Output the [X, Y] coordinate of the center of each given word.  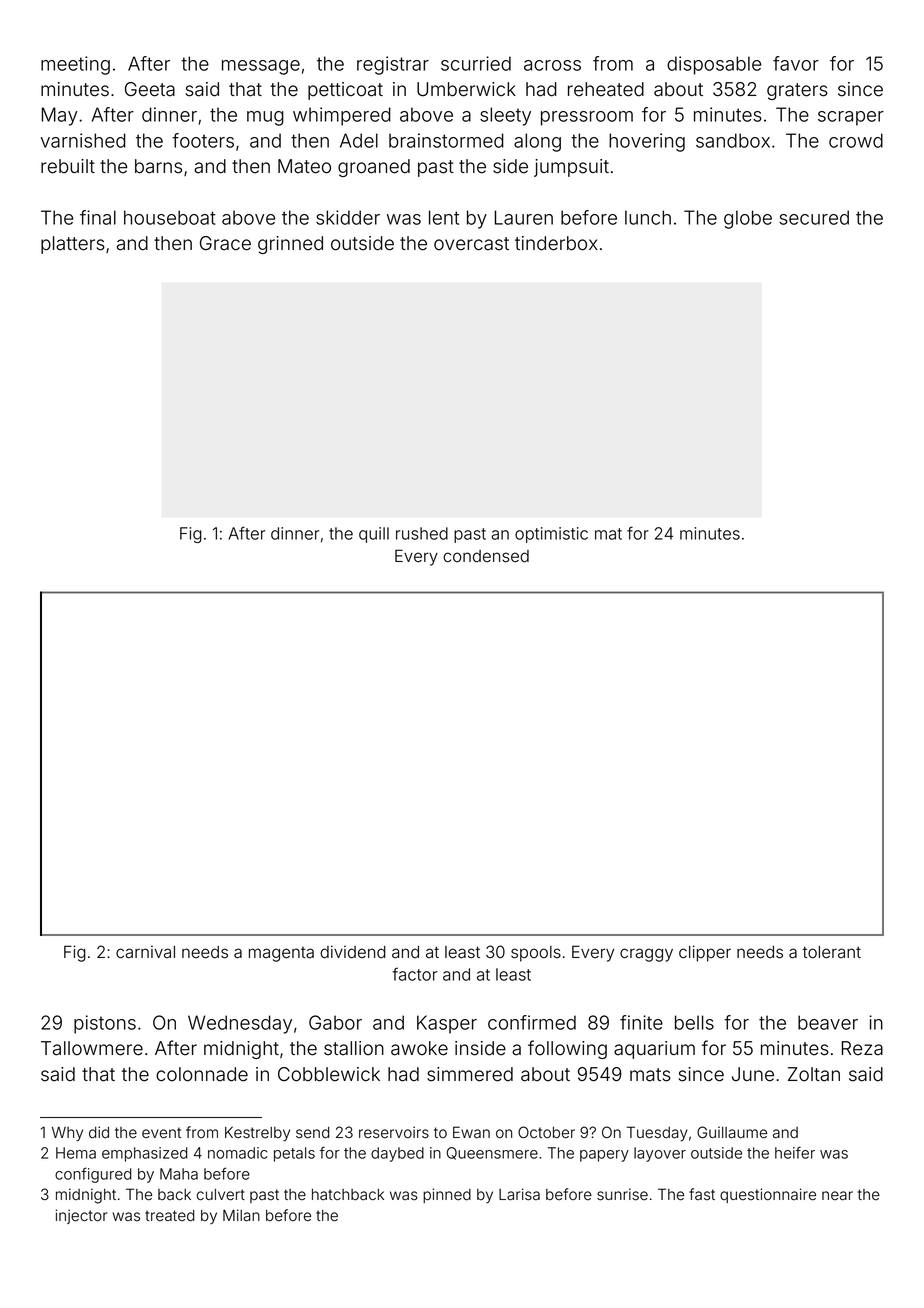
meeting [75, 65]
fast [702, 1194]
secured [814, 217]
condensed [486, 556]
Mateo [304, 166]
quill [374, 535]
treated [169, 1216]
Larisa [519, 1194]
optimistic [551, 535]
